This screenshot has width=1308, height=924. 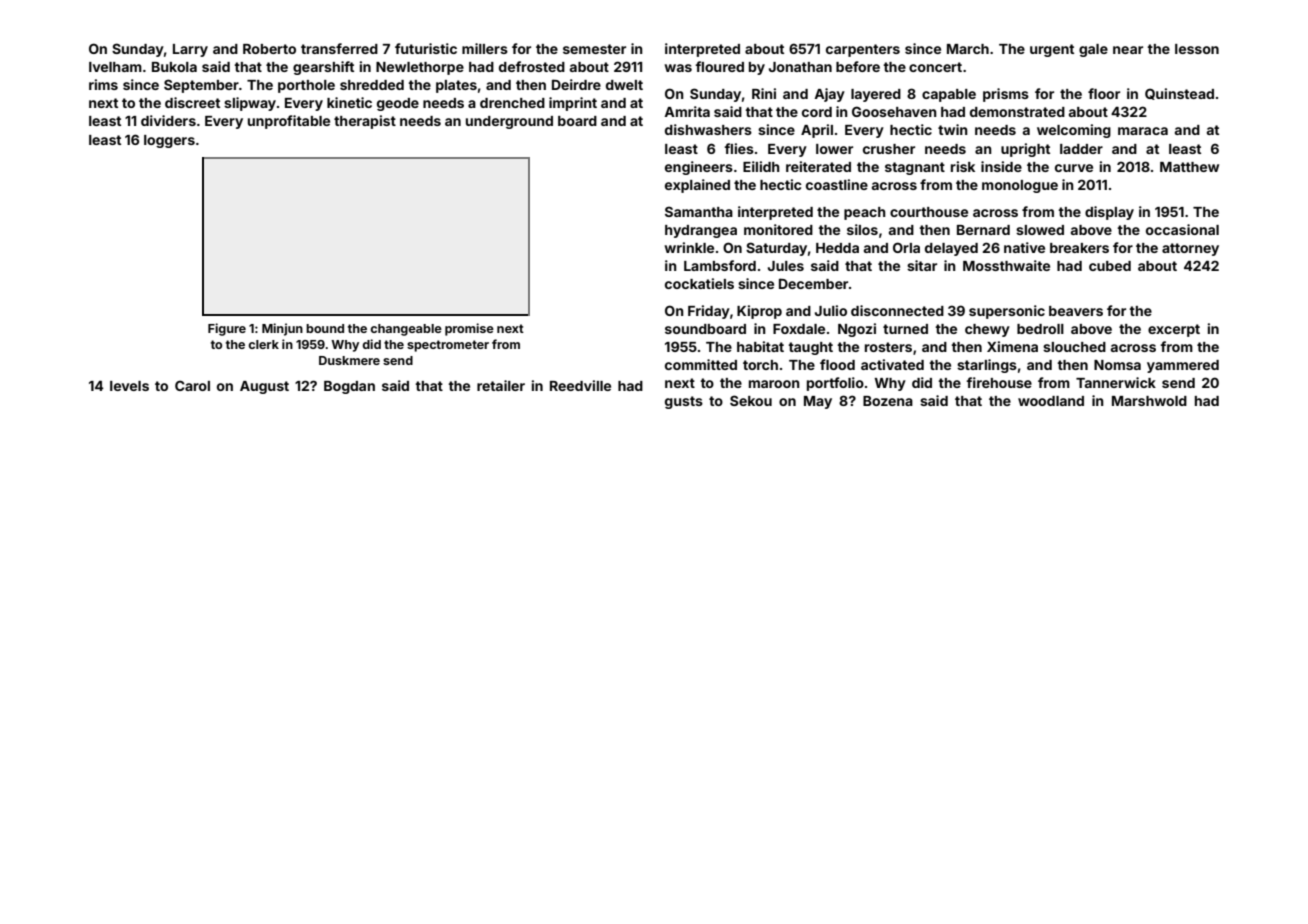 What do you see at coordinates (697, 186) in the screenshot?
I see `explained` at bounding box center [697, 186].
